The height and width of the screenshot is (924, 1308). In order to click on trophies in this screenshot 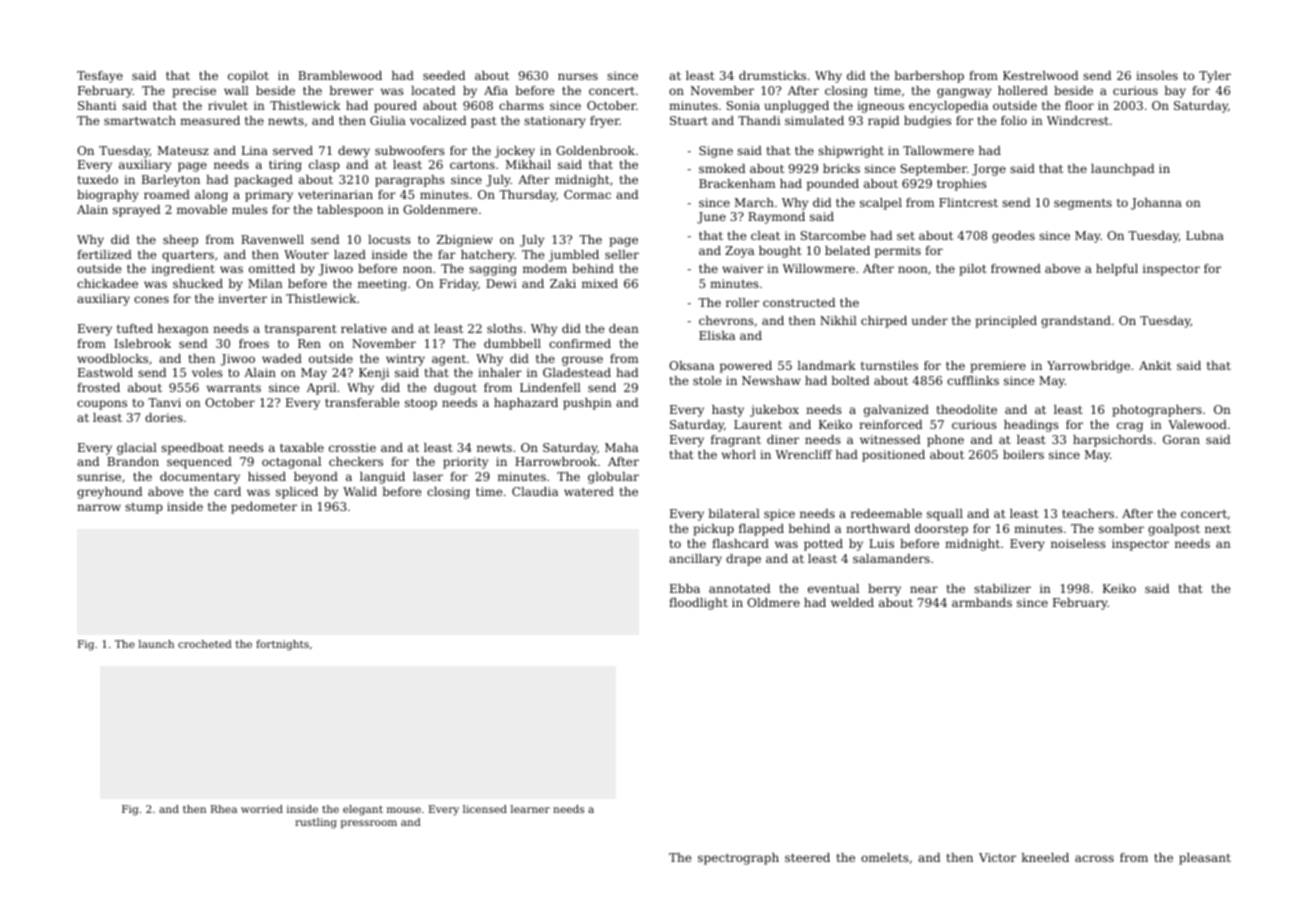, I will do `click(962, 185)`.
